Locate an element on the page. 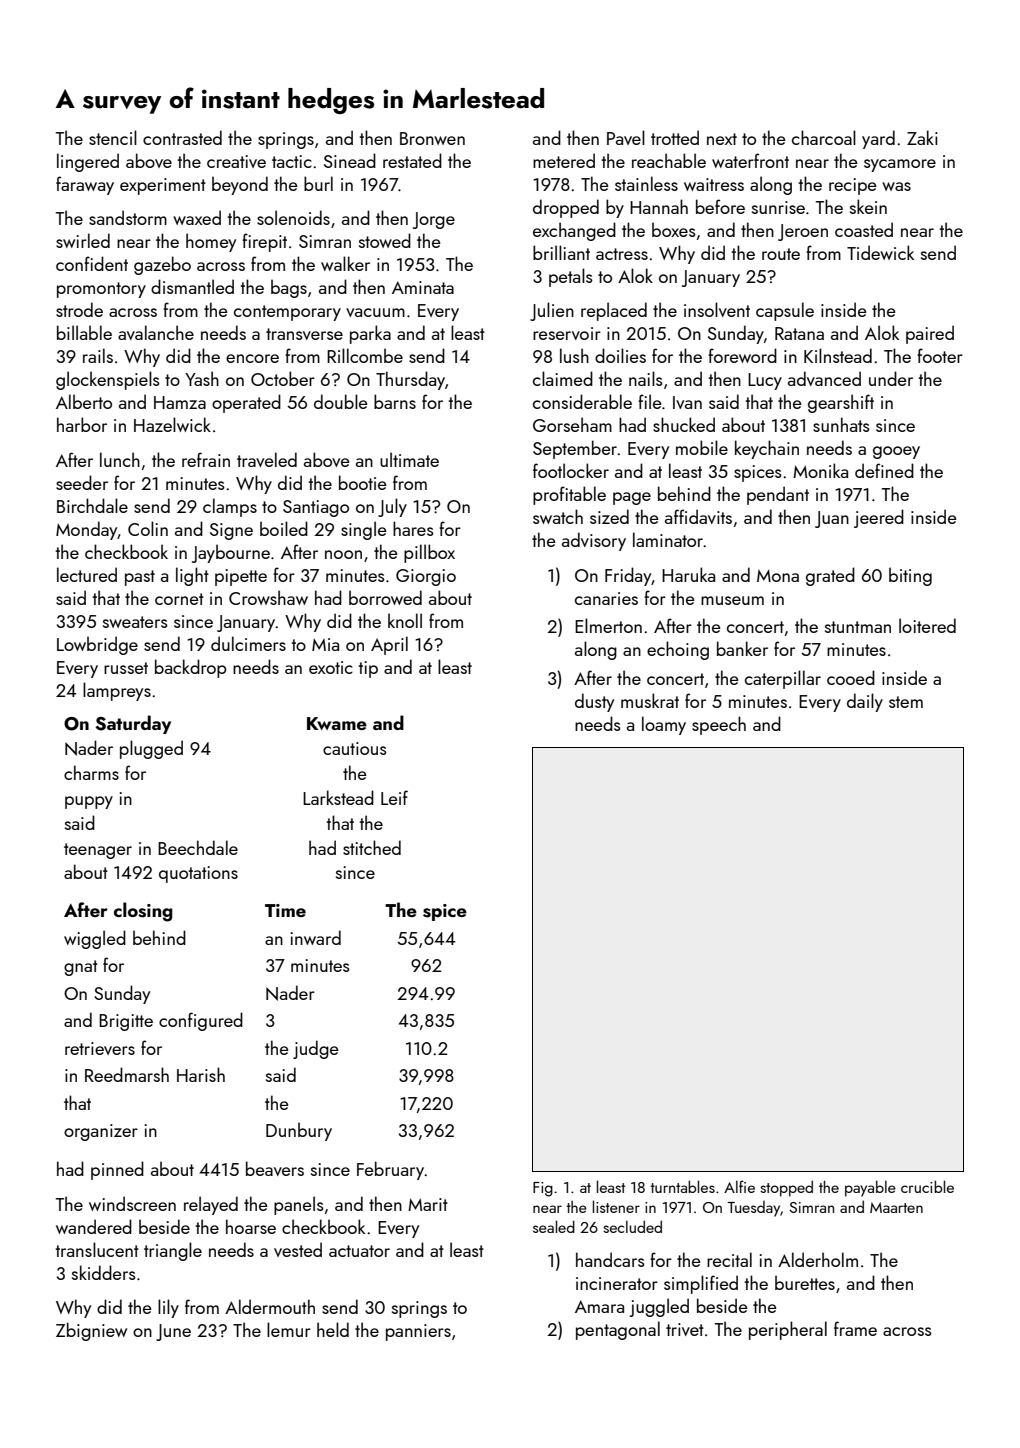 This image has width=1020, height=1448. Zbigniew is located at coordinates (91, 1331).
